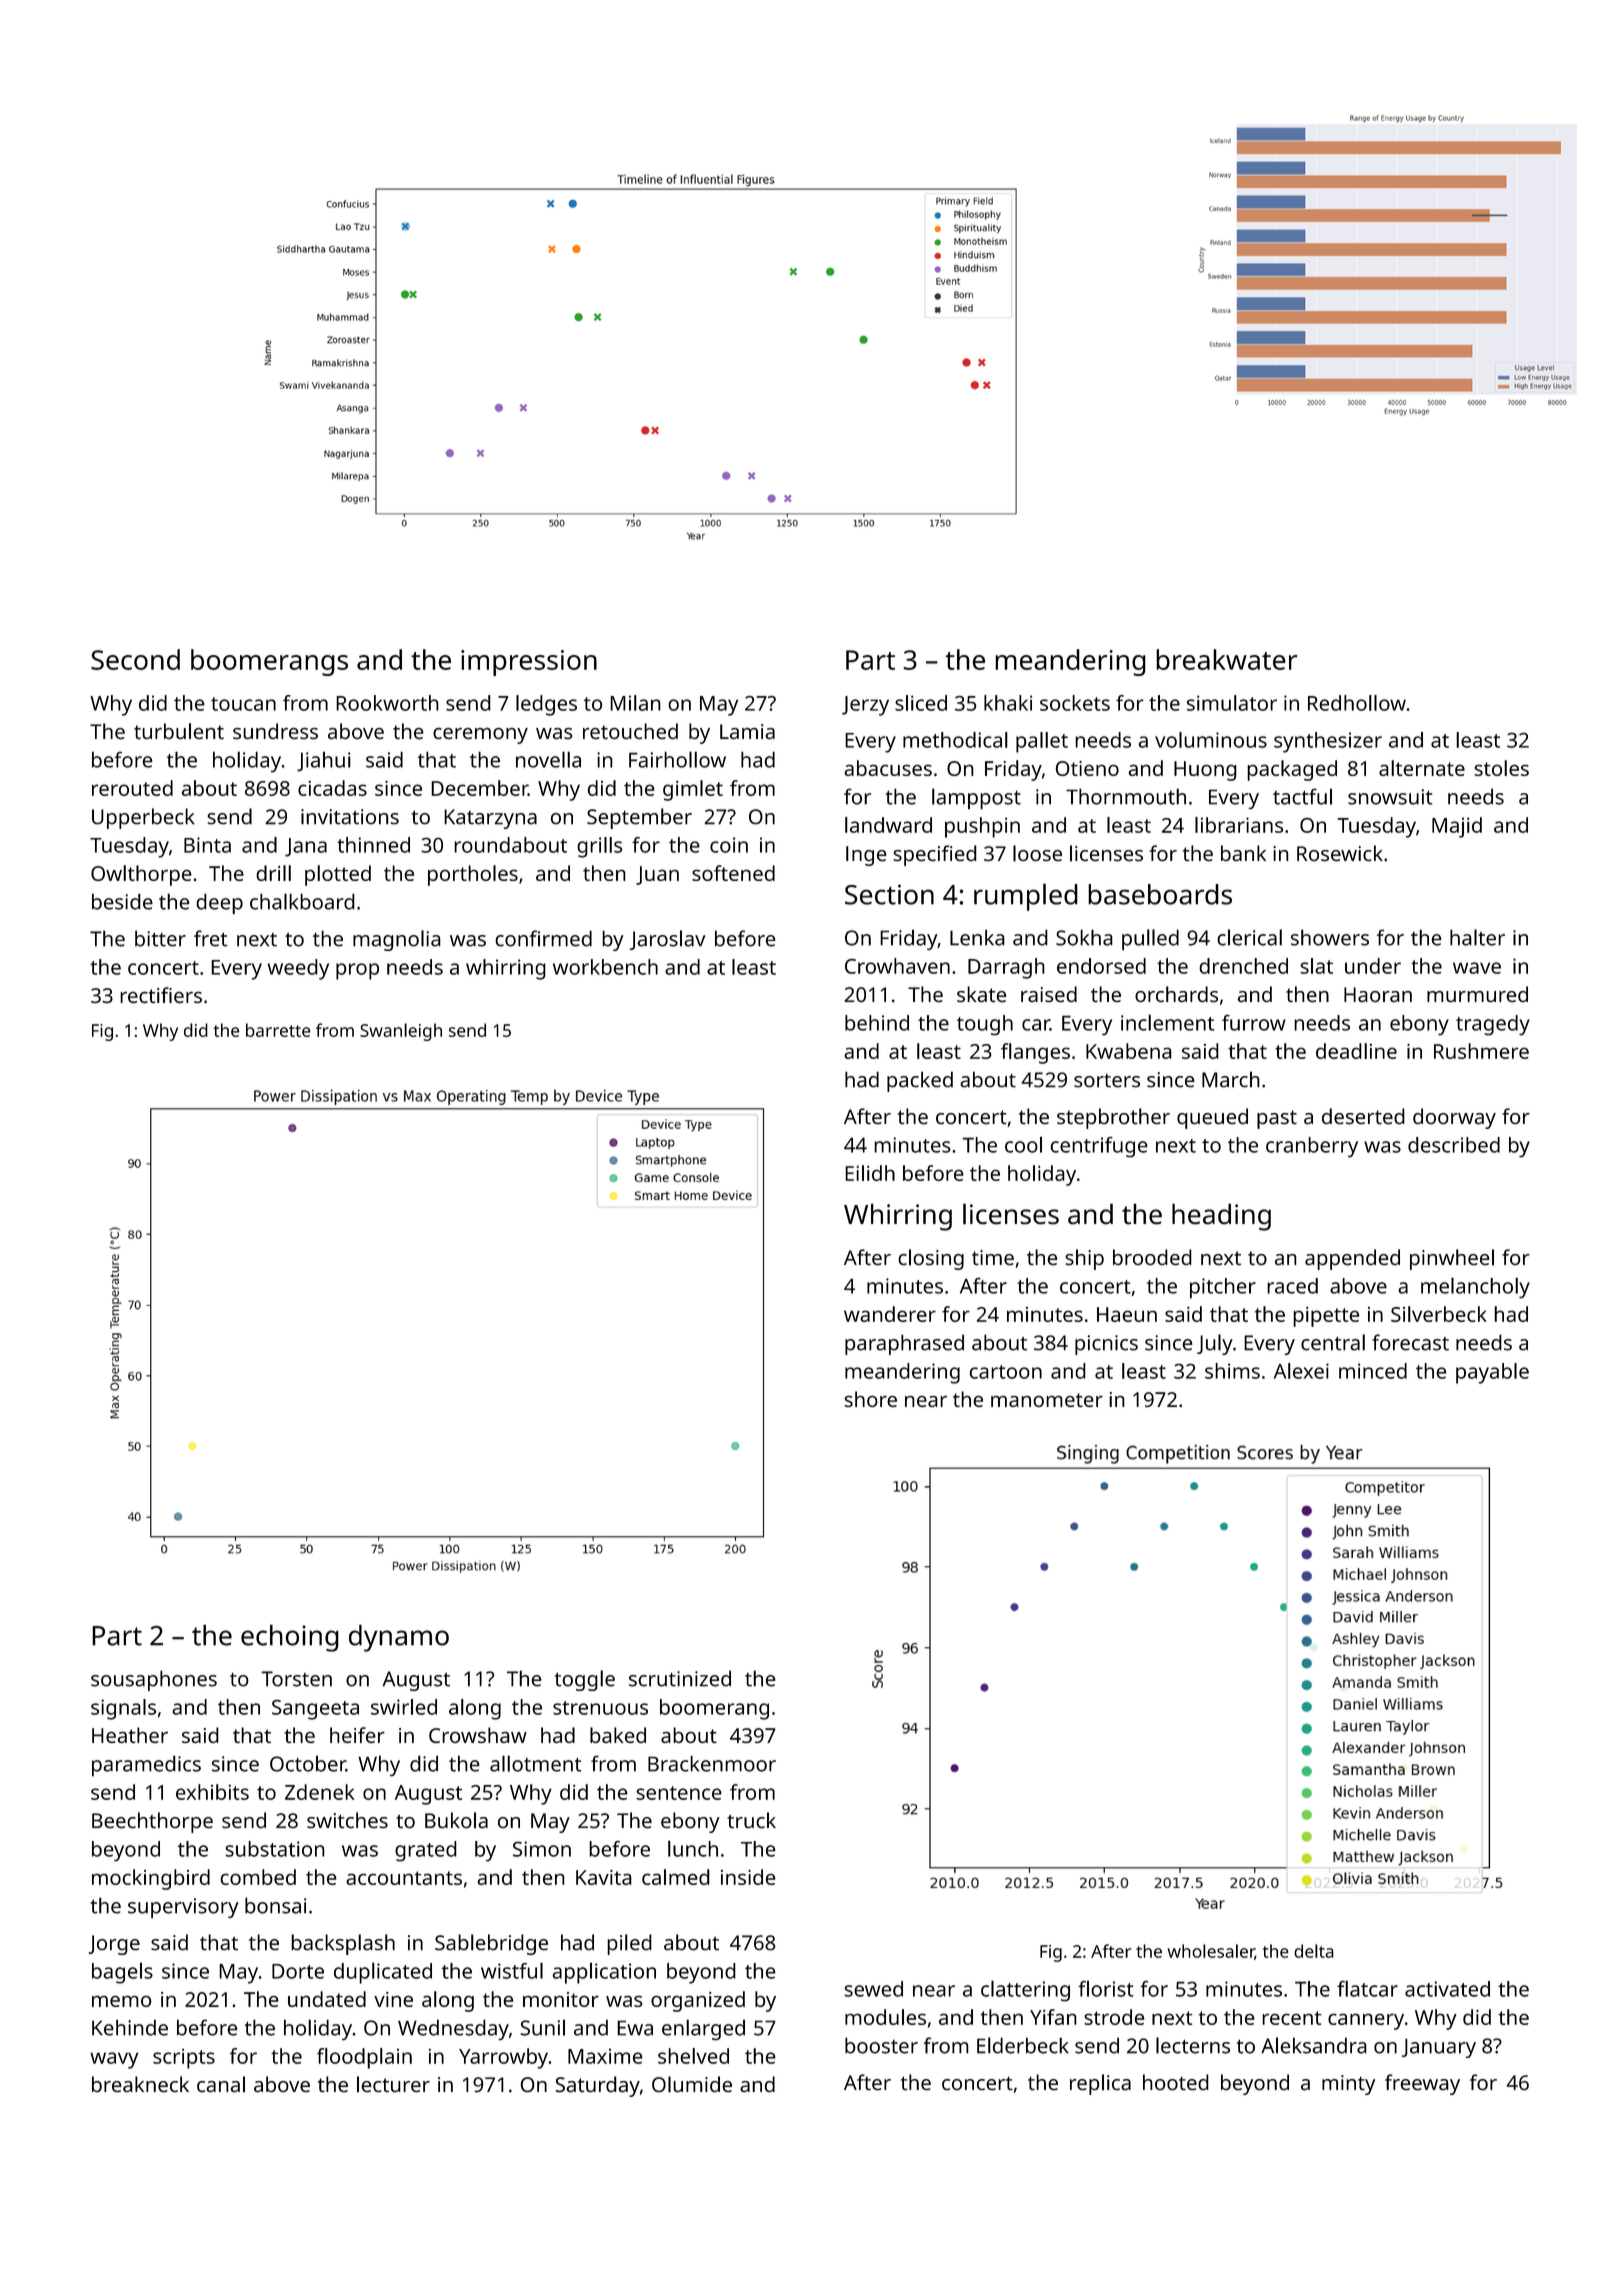  Describe the element at coordinates (1226, 659) in the page. I see `breakwater` at that location.
